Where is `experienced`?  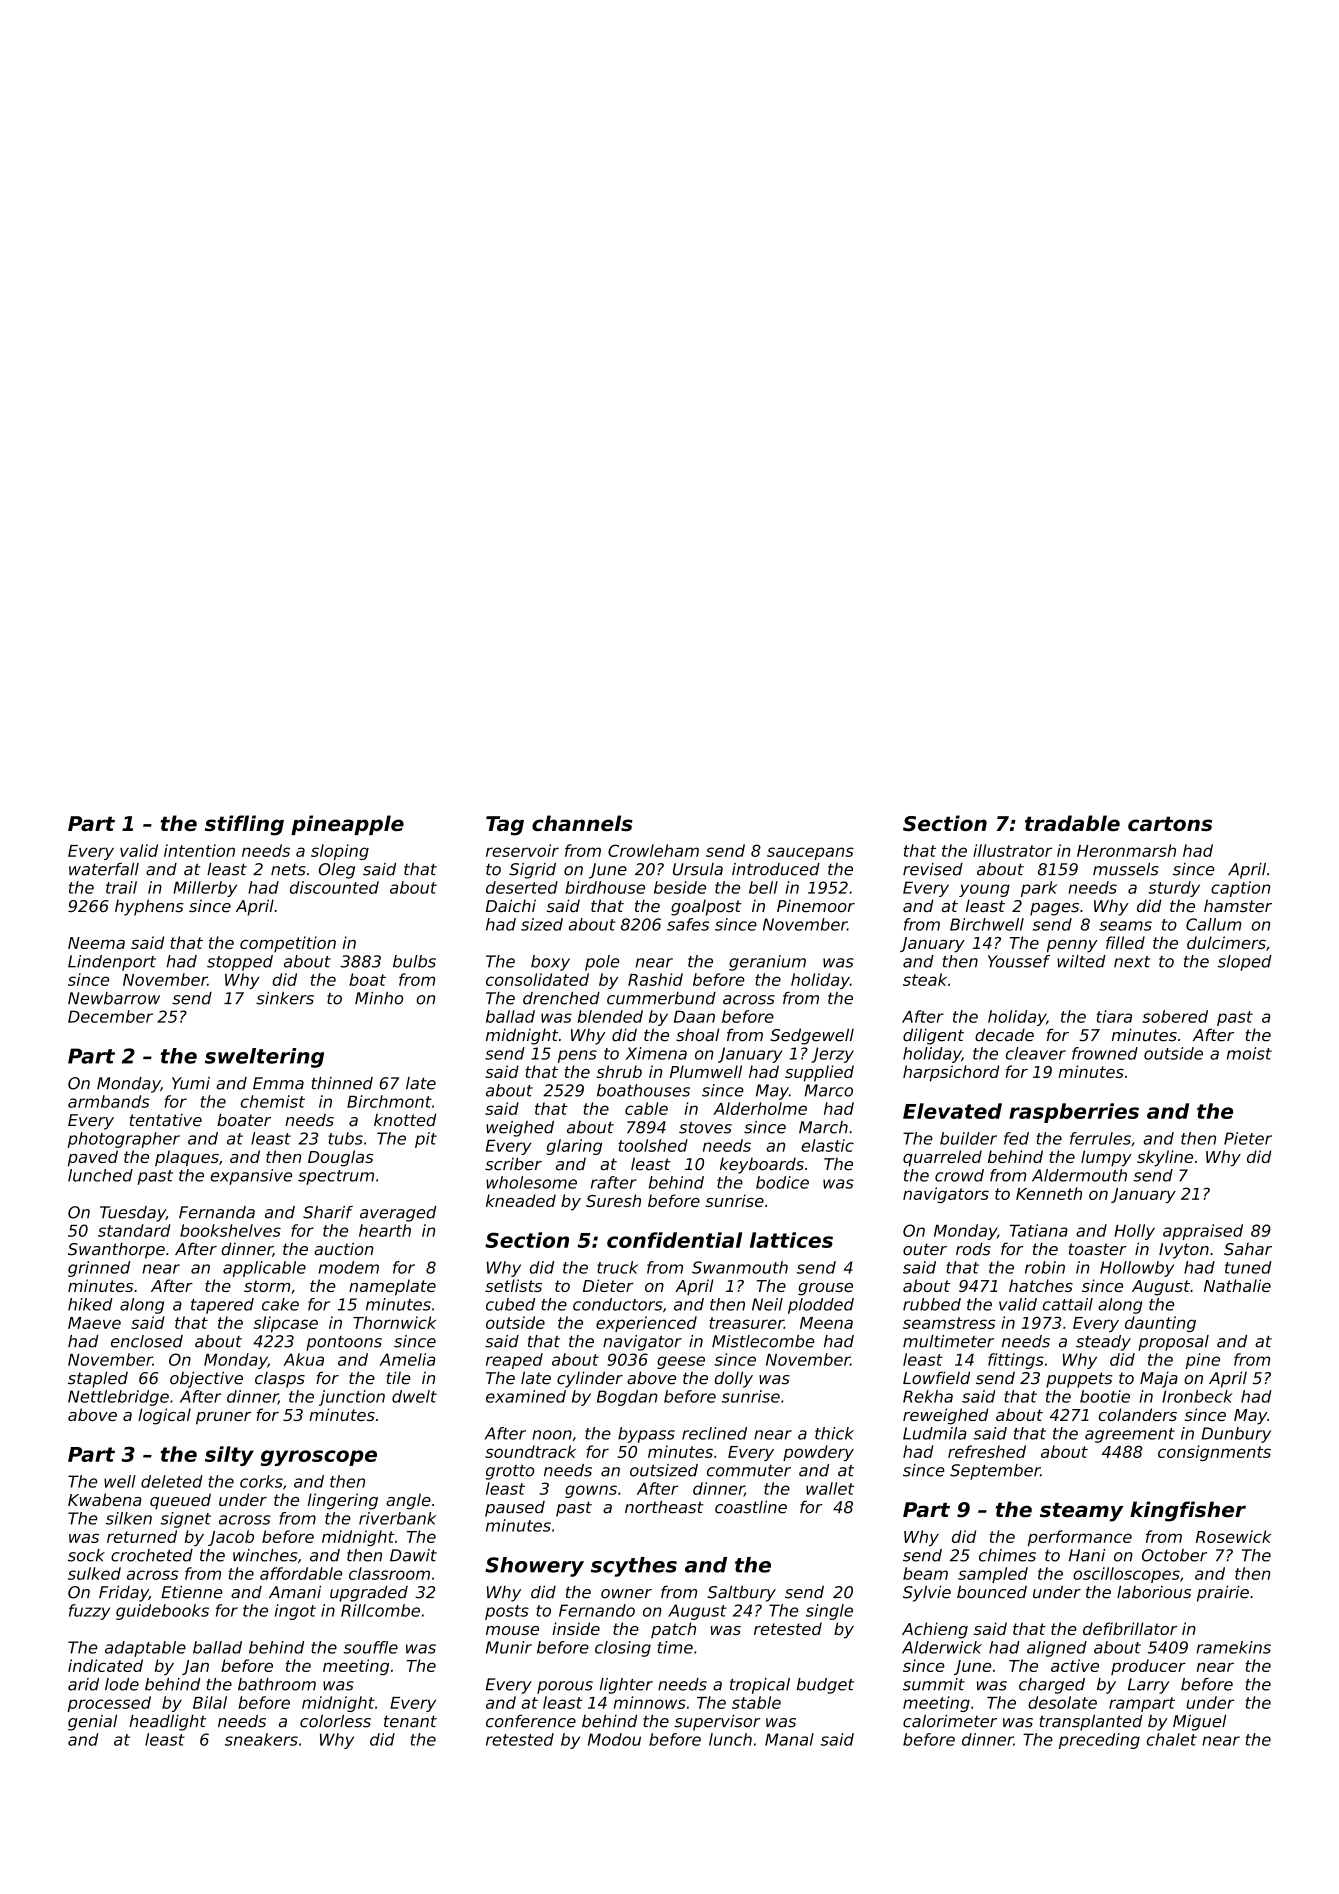
experienced is located at coordinates (646, 1324).
